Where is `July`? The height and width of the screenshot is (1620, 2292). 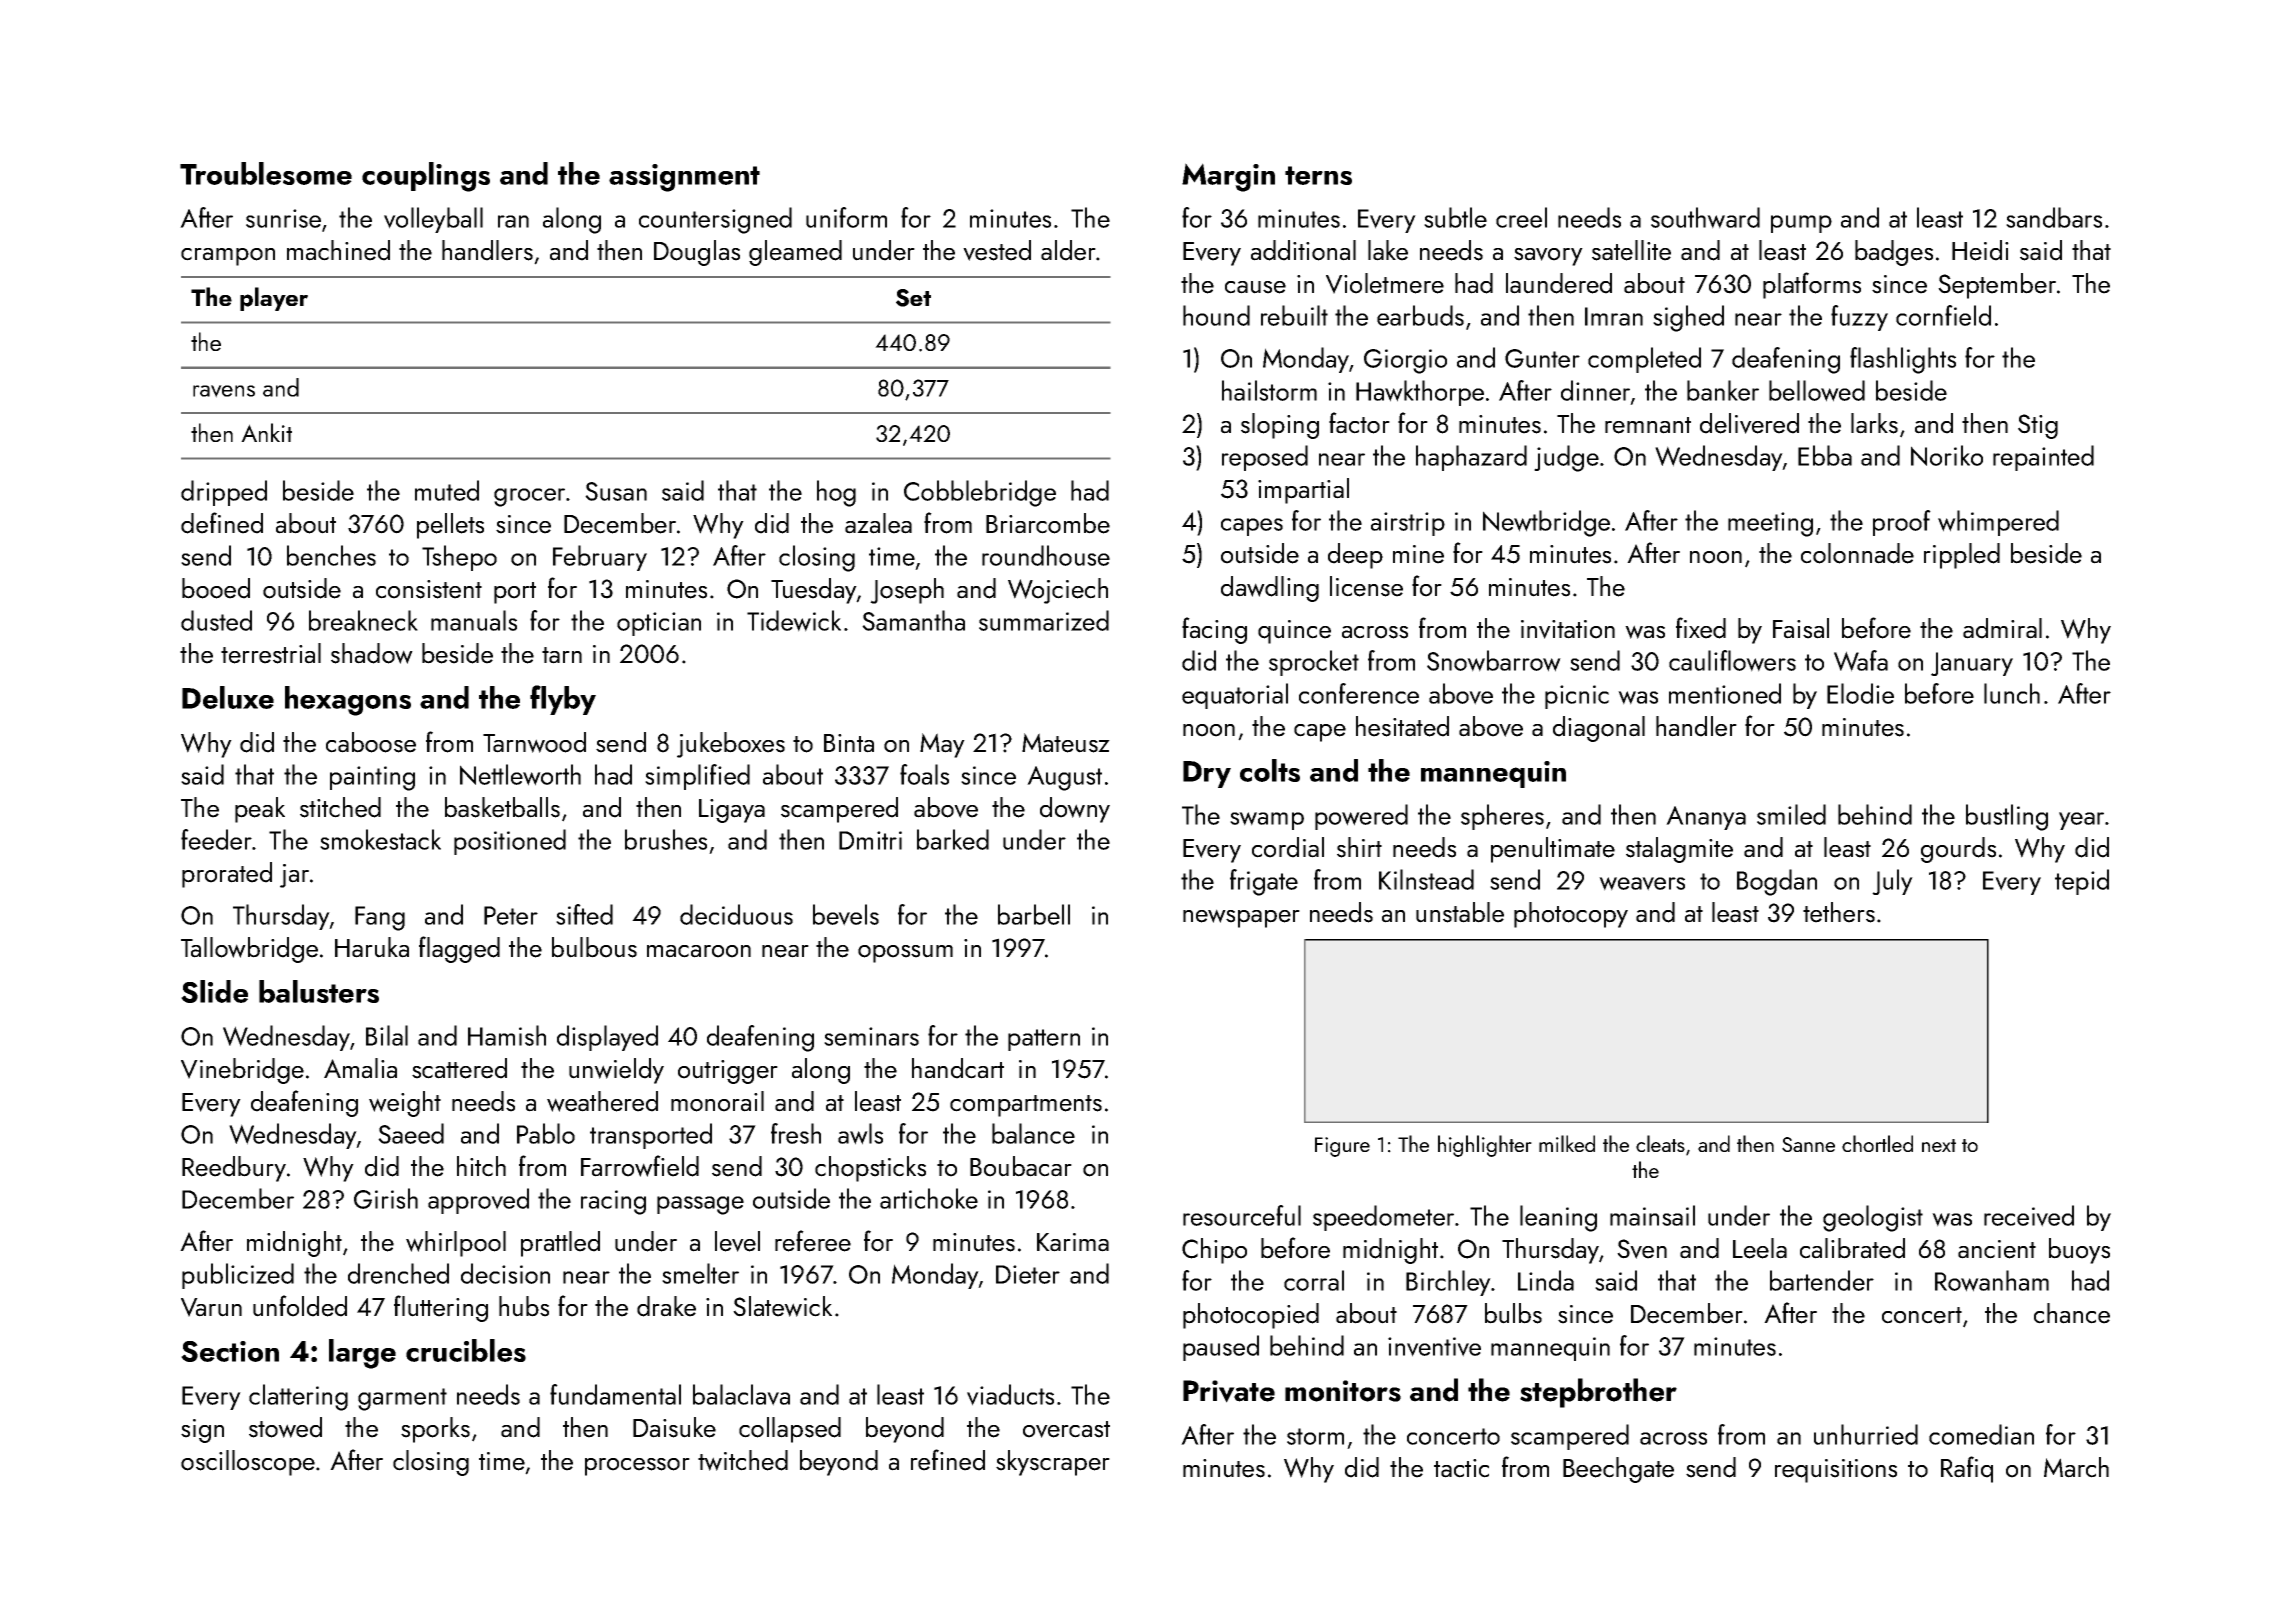
July is located at coordinates (1892, 882).
